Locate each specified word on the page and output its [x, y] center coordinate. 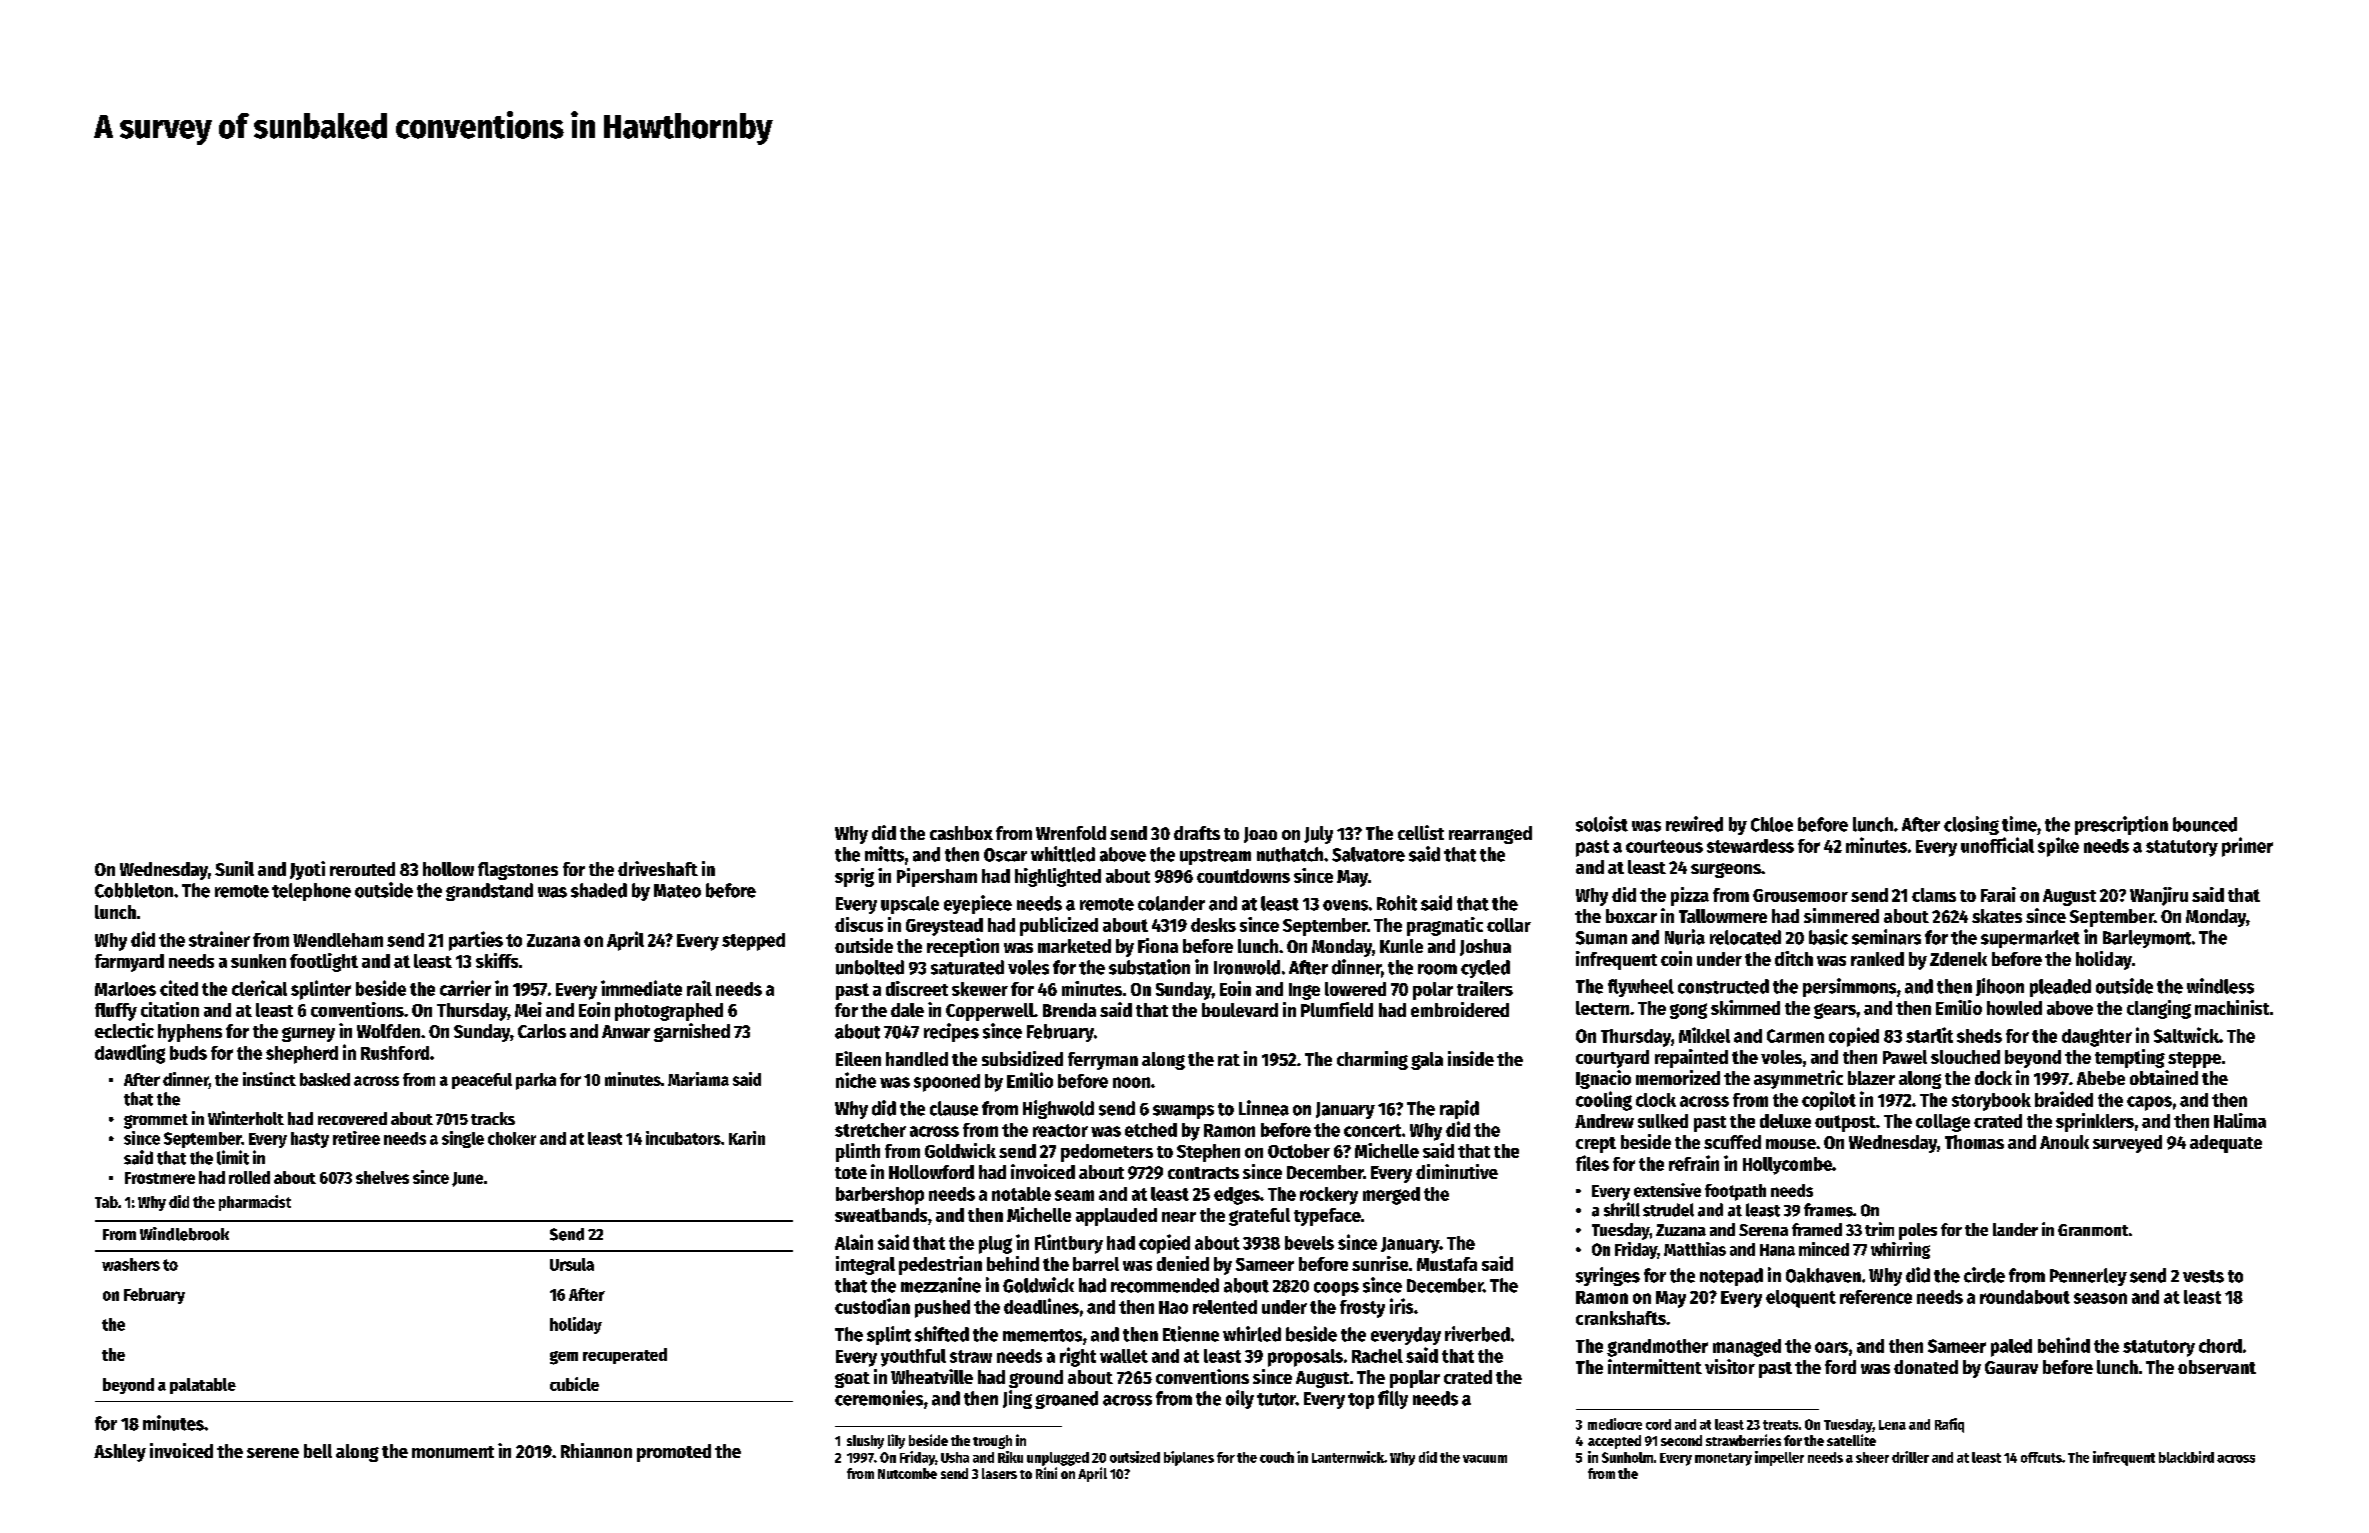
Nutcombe [907, 1473]
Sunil [234, 868]
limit [233, 1157]
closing [1971, 825]
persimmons [1849, 987]
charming [1372, 1060]
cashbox [961, 833]
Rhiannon [596, 1450]
